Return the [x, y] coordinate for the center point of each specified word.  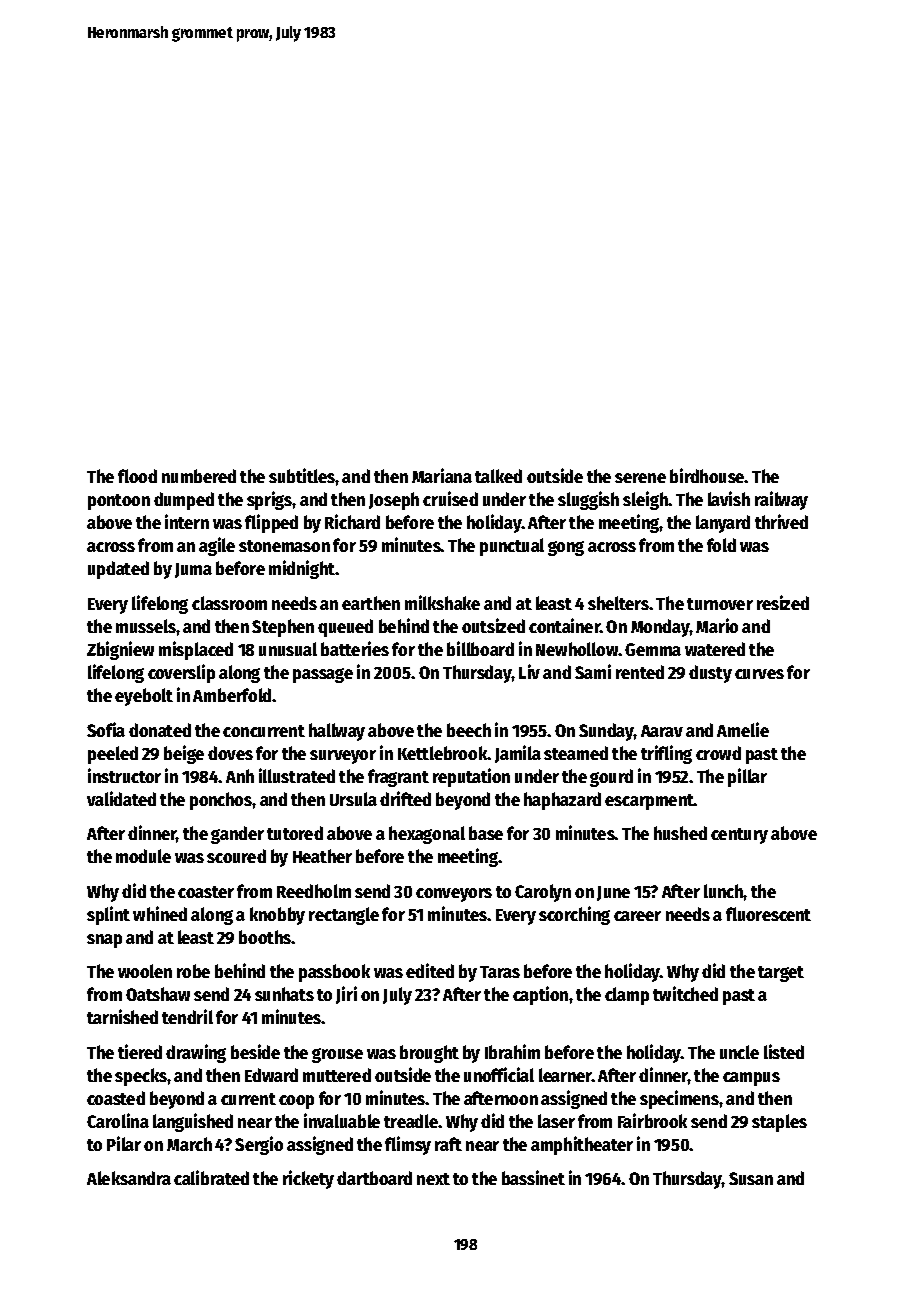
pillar [747, 777]
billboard [480, 648]
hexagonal [427, 835]
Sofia [106, 729]
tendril [187, 1016]
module [143, 856]
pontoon [119, 502]
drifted [405, 798]
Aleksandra [129, 1178]
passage [323, 675]
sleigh [645, 500]
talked [498, 476]
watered [715, 649]
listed [784, 1051]
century [739, 836]
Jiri [346, 995]
